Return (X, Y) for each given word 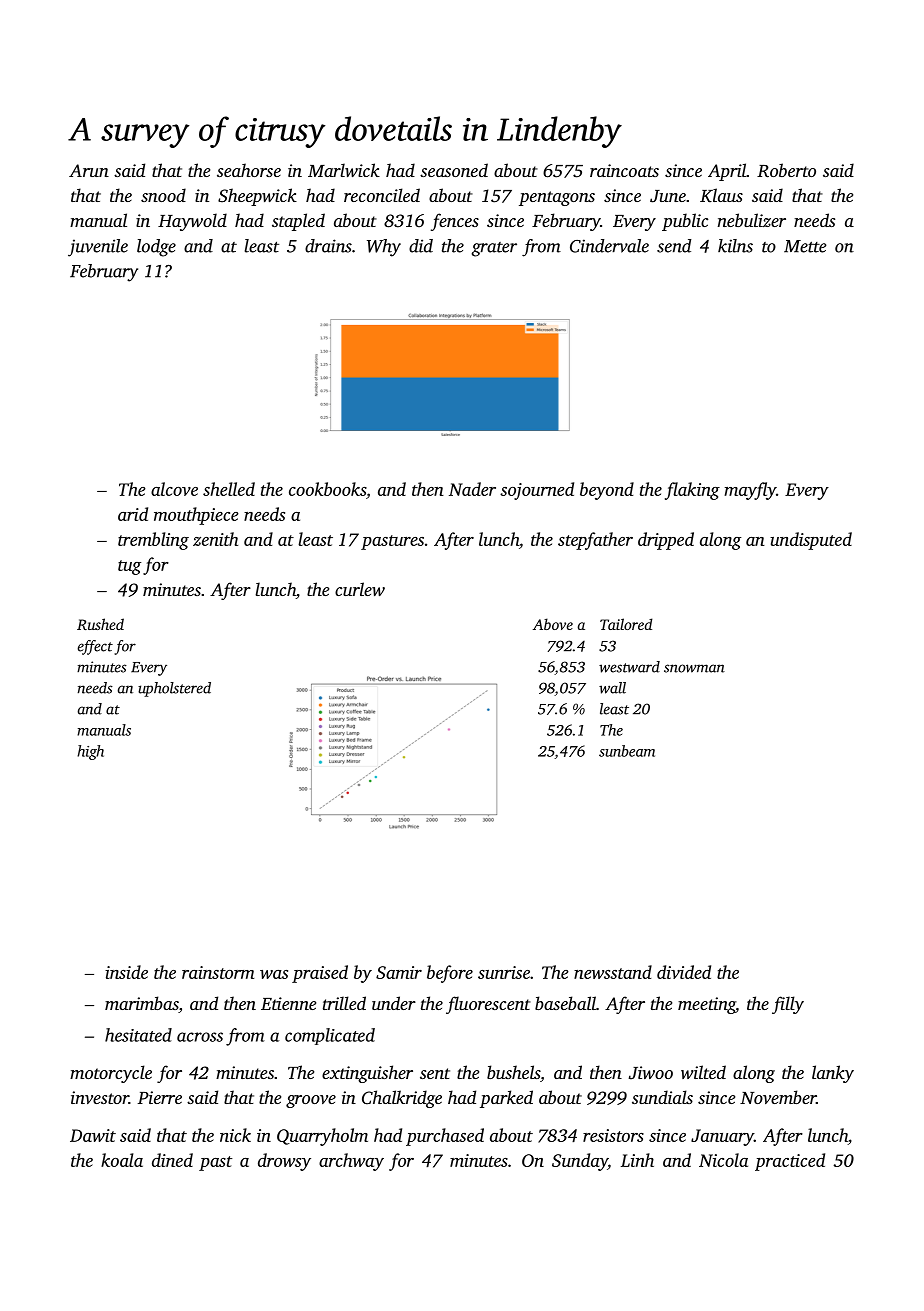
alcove (174, 489)
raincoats (624, 170)
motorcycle (111, 1074)
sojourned (537, 491)
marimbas (142, 1004)
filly (788, 1005)
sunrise (504, 972)
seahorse (249, 170)
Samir (399, 972)
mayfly (750, 491)
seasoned (454, 170)
